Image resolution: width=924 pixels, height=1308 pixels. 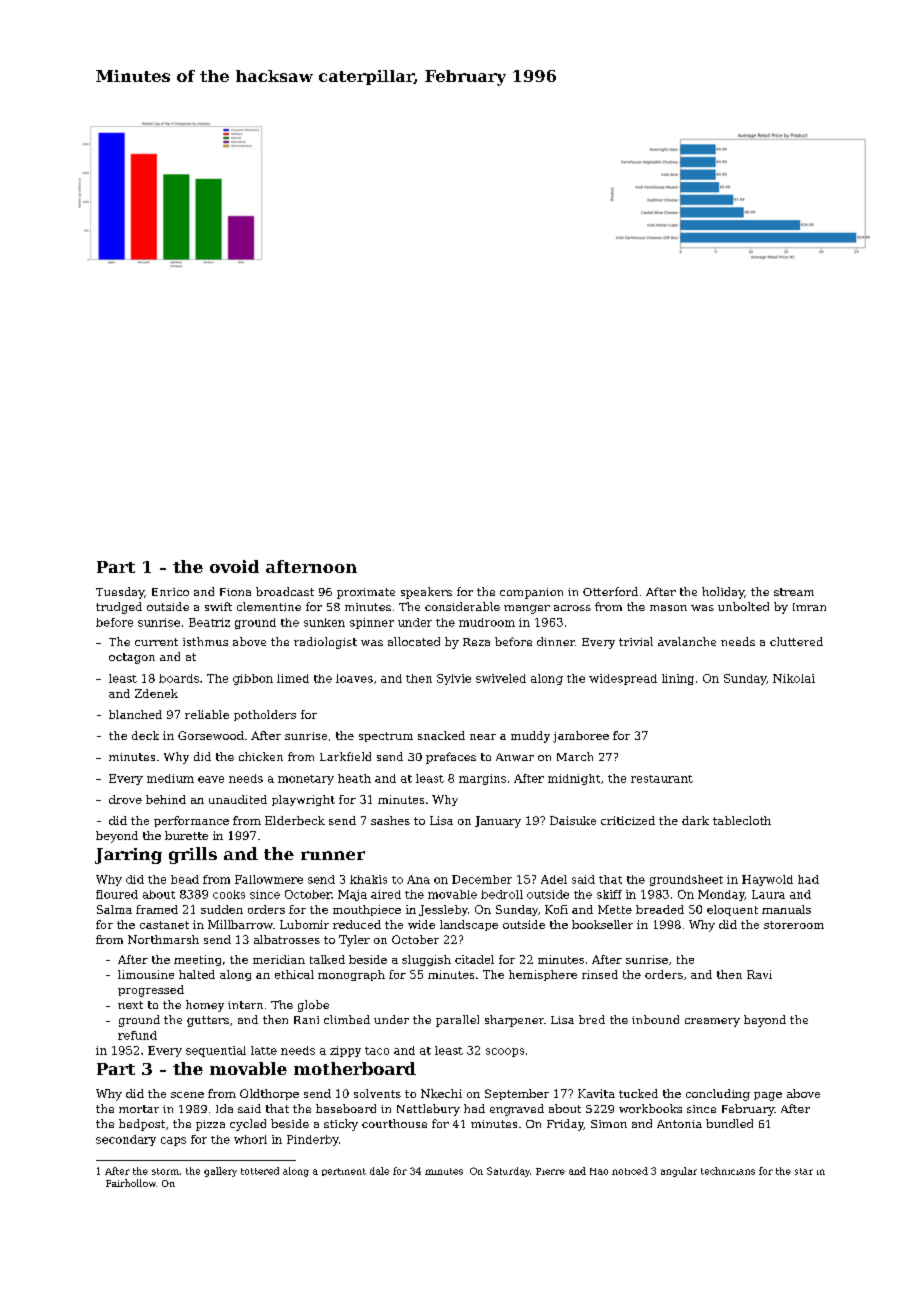 What do you see at coordinates (265, 715) in the page?
I see `potholders` at bounding box center [265, 715].
